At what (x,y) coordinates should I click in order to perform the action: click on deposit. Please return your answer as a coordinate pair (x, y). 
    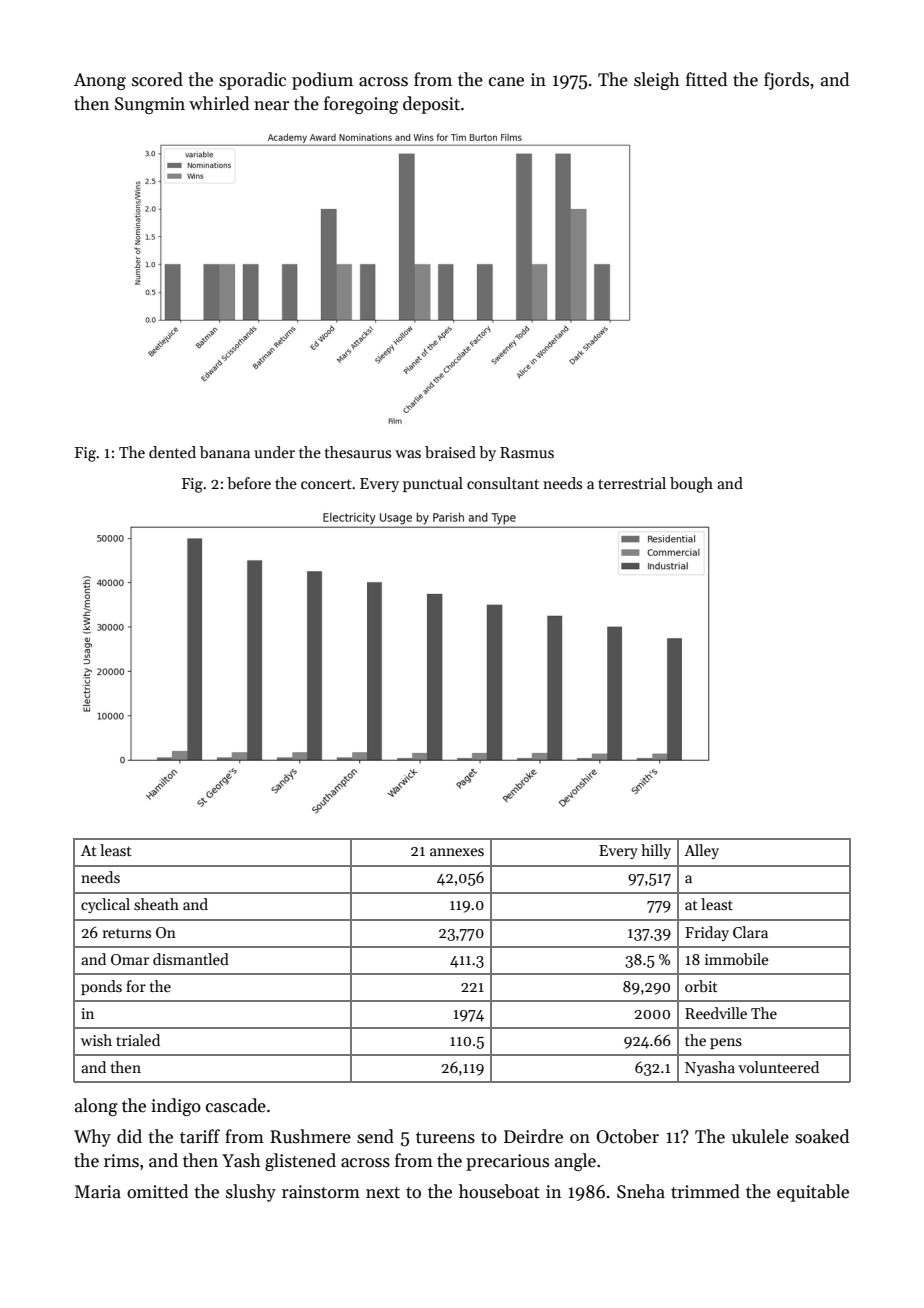
    Looking at the image, I should click on (431, 105).
